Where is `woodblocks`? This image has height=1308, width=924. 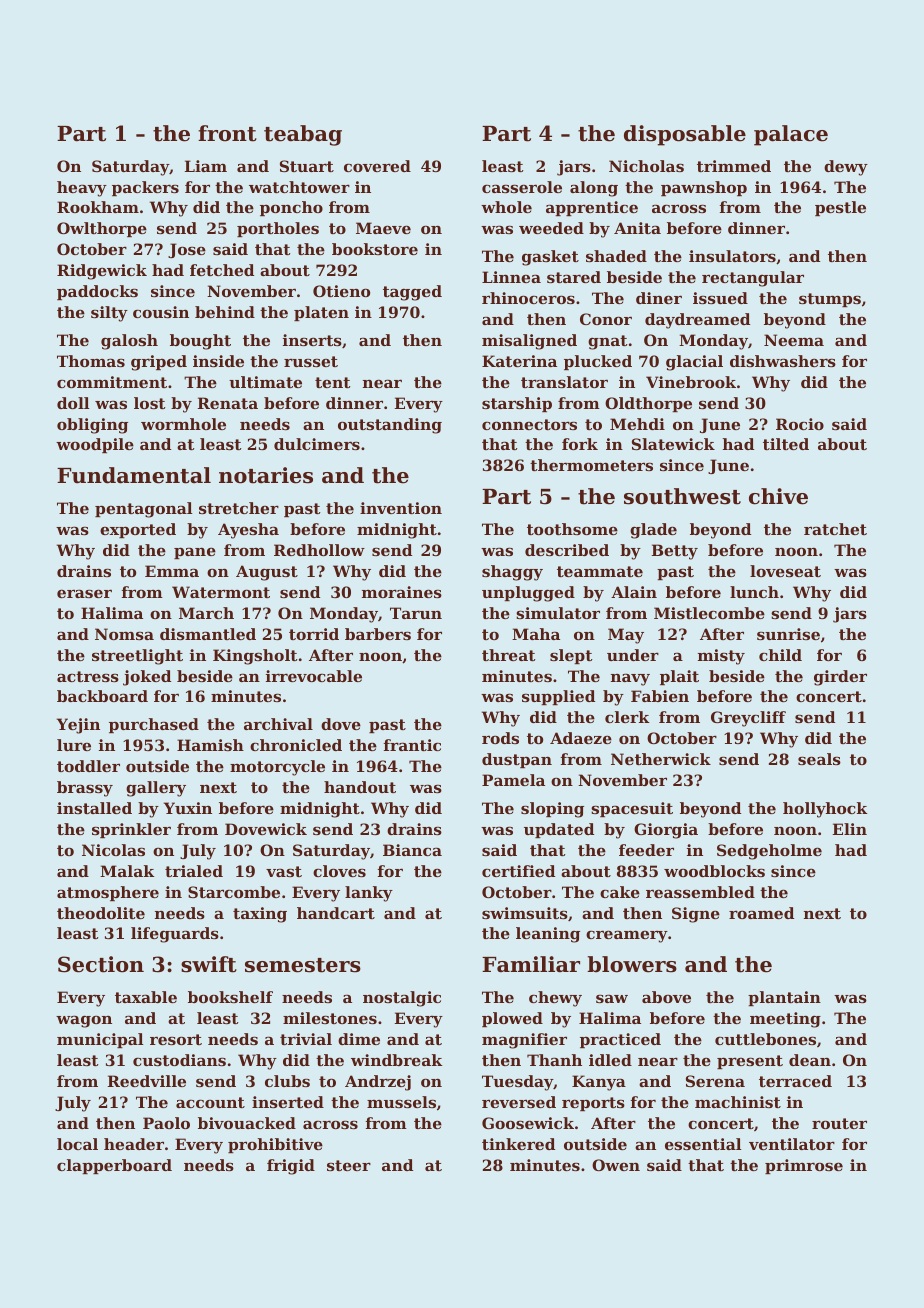 woodblocks is located at coordinates (714, 871).
